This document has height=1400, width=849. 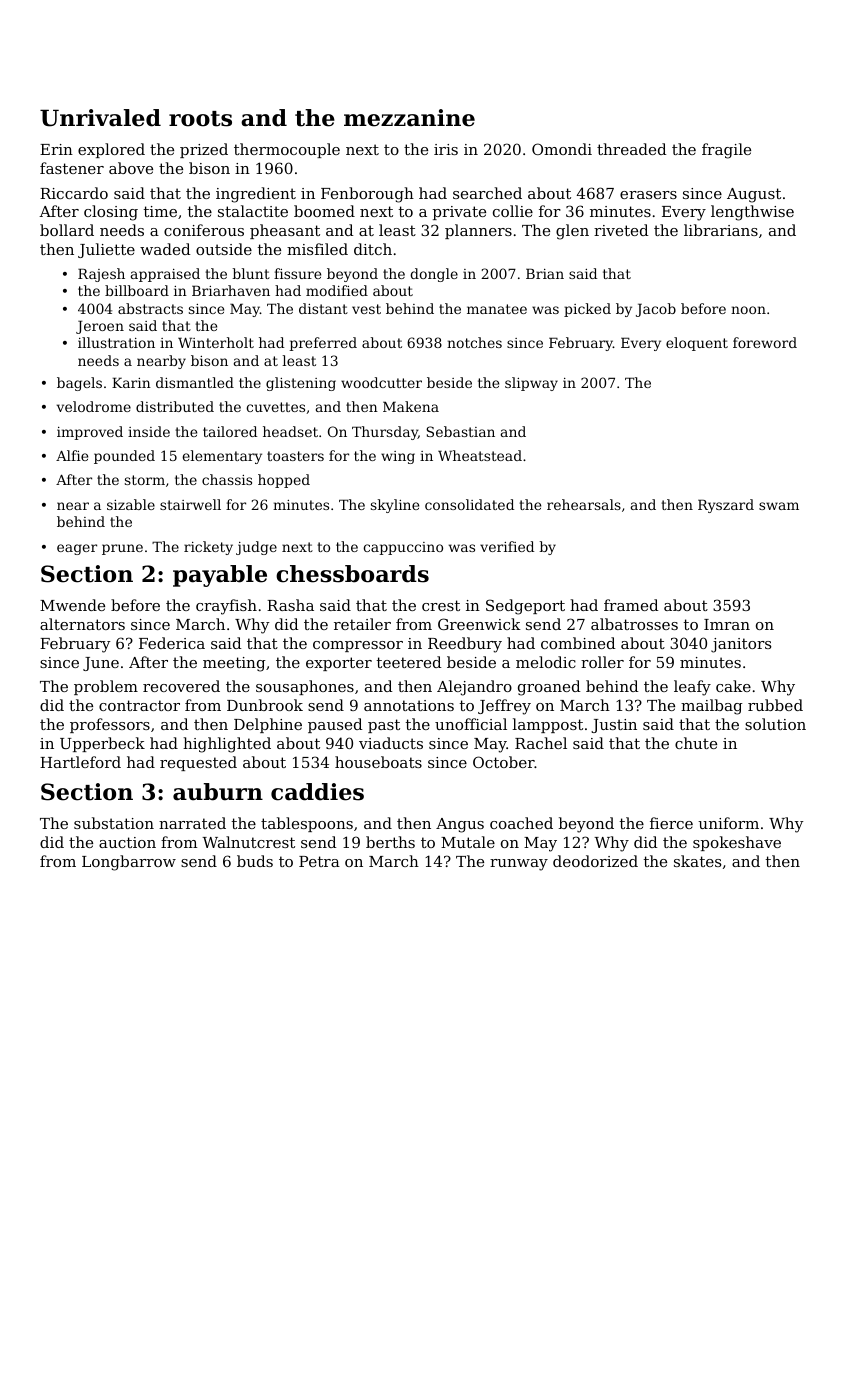 What do you see at coordinates (131, 168) in the document?
I see `above` at bounding box center [131, 168].
